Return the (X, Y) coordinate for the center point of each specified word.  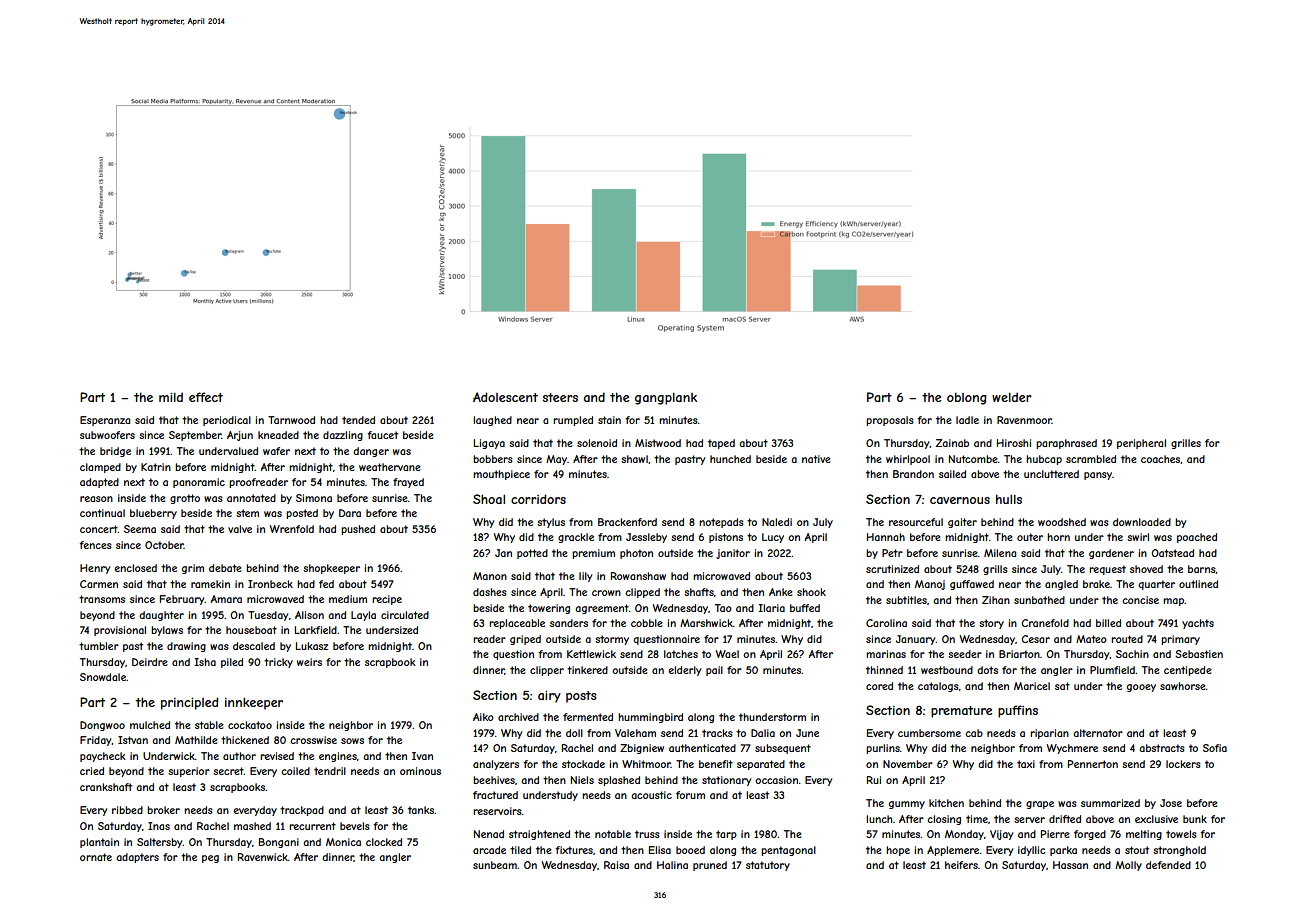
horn (1058, 537)
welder (1012, 397)
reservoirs (497, 811)
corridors (538, 499)
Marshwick (706, 623)
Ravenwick (263, 857)
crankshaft (106, 787)
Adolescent (505, 397)
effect (206, 397)
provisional (120, 631)
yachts (1198, 624)
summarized (1110, 803)
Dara (350, 513)
